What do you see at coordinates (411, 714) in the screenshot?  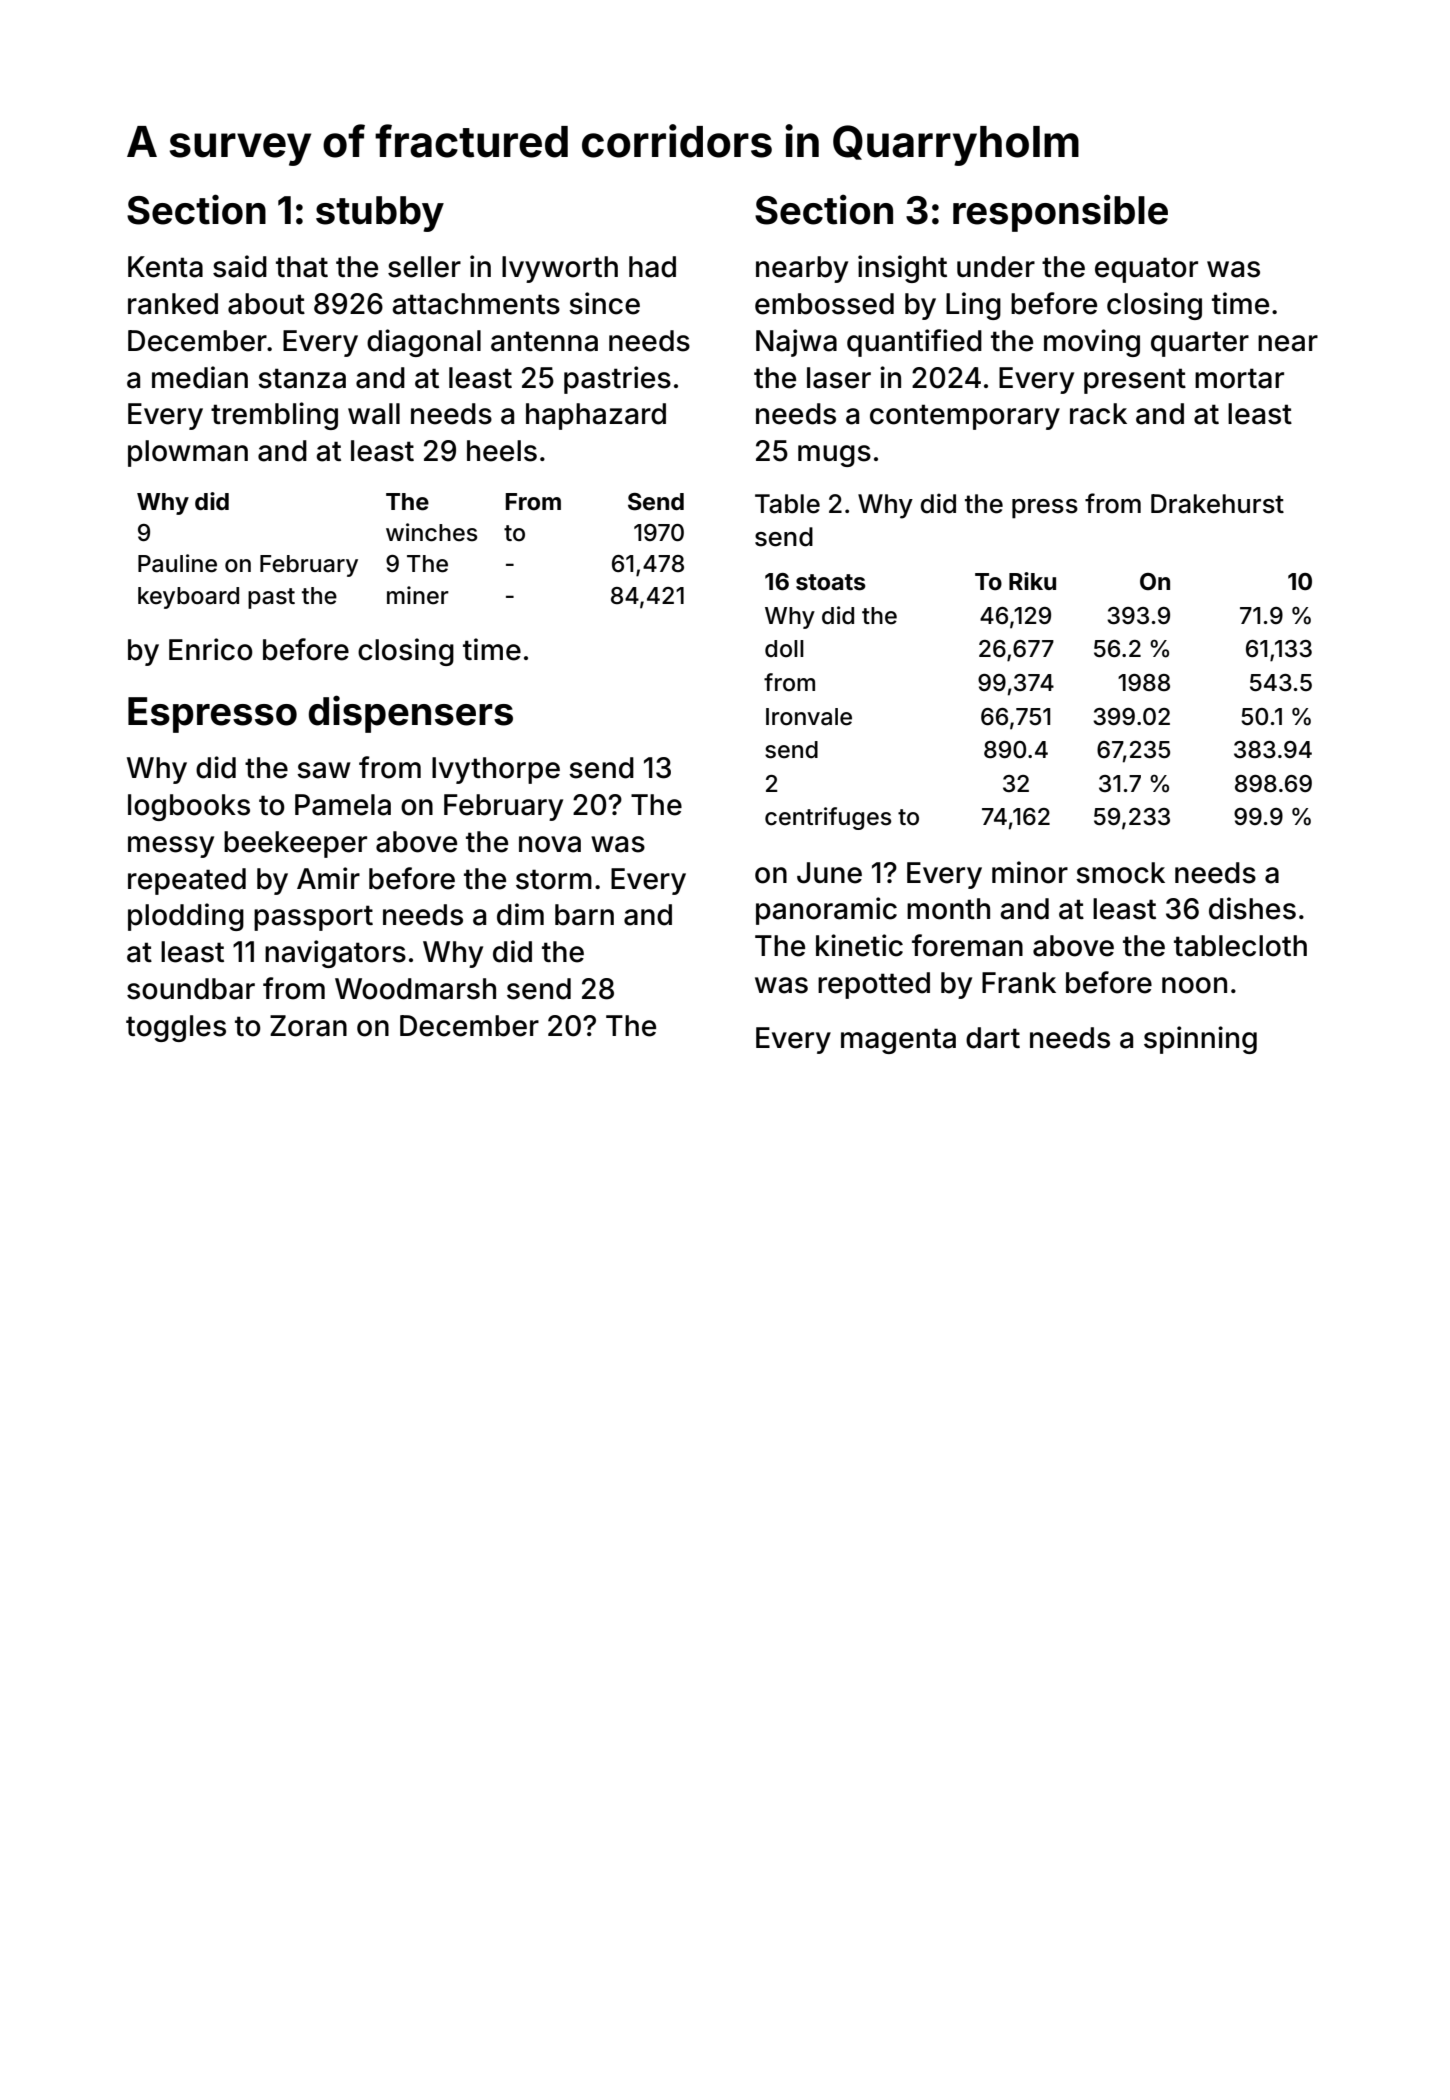 I see `dispensers` at bounding box center [411, 714].
